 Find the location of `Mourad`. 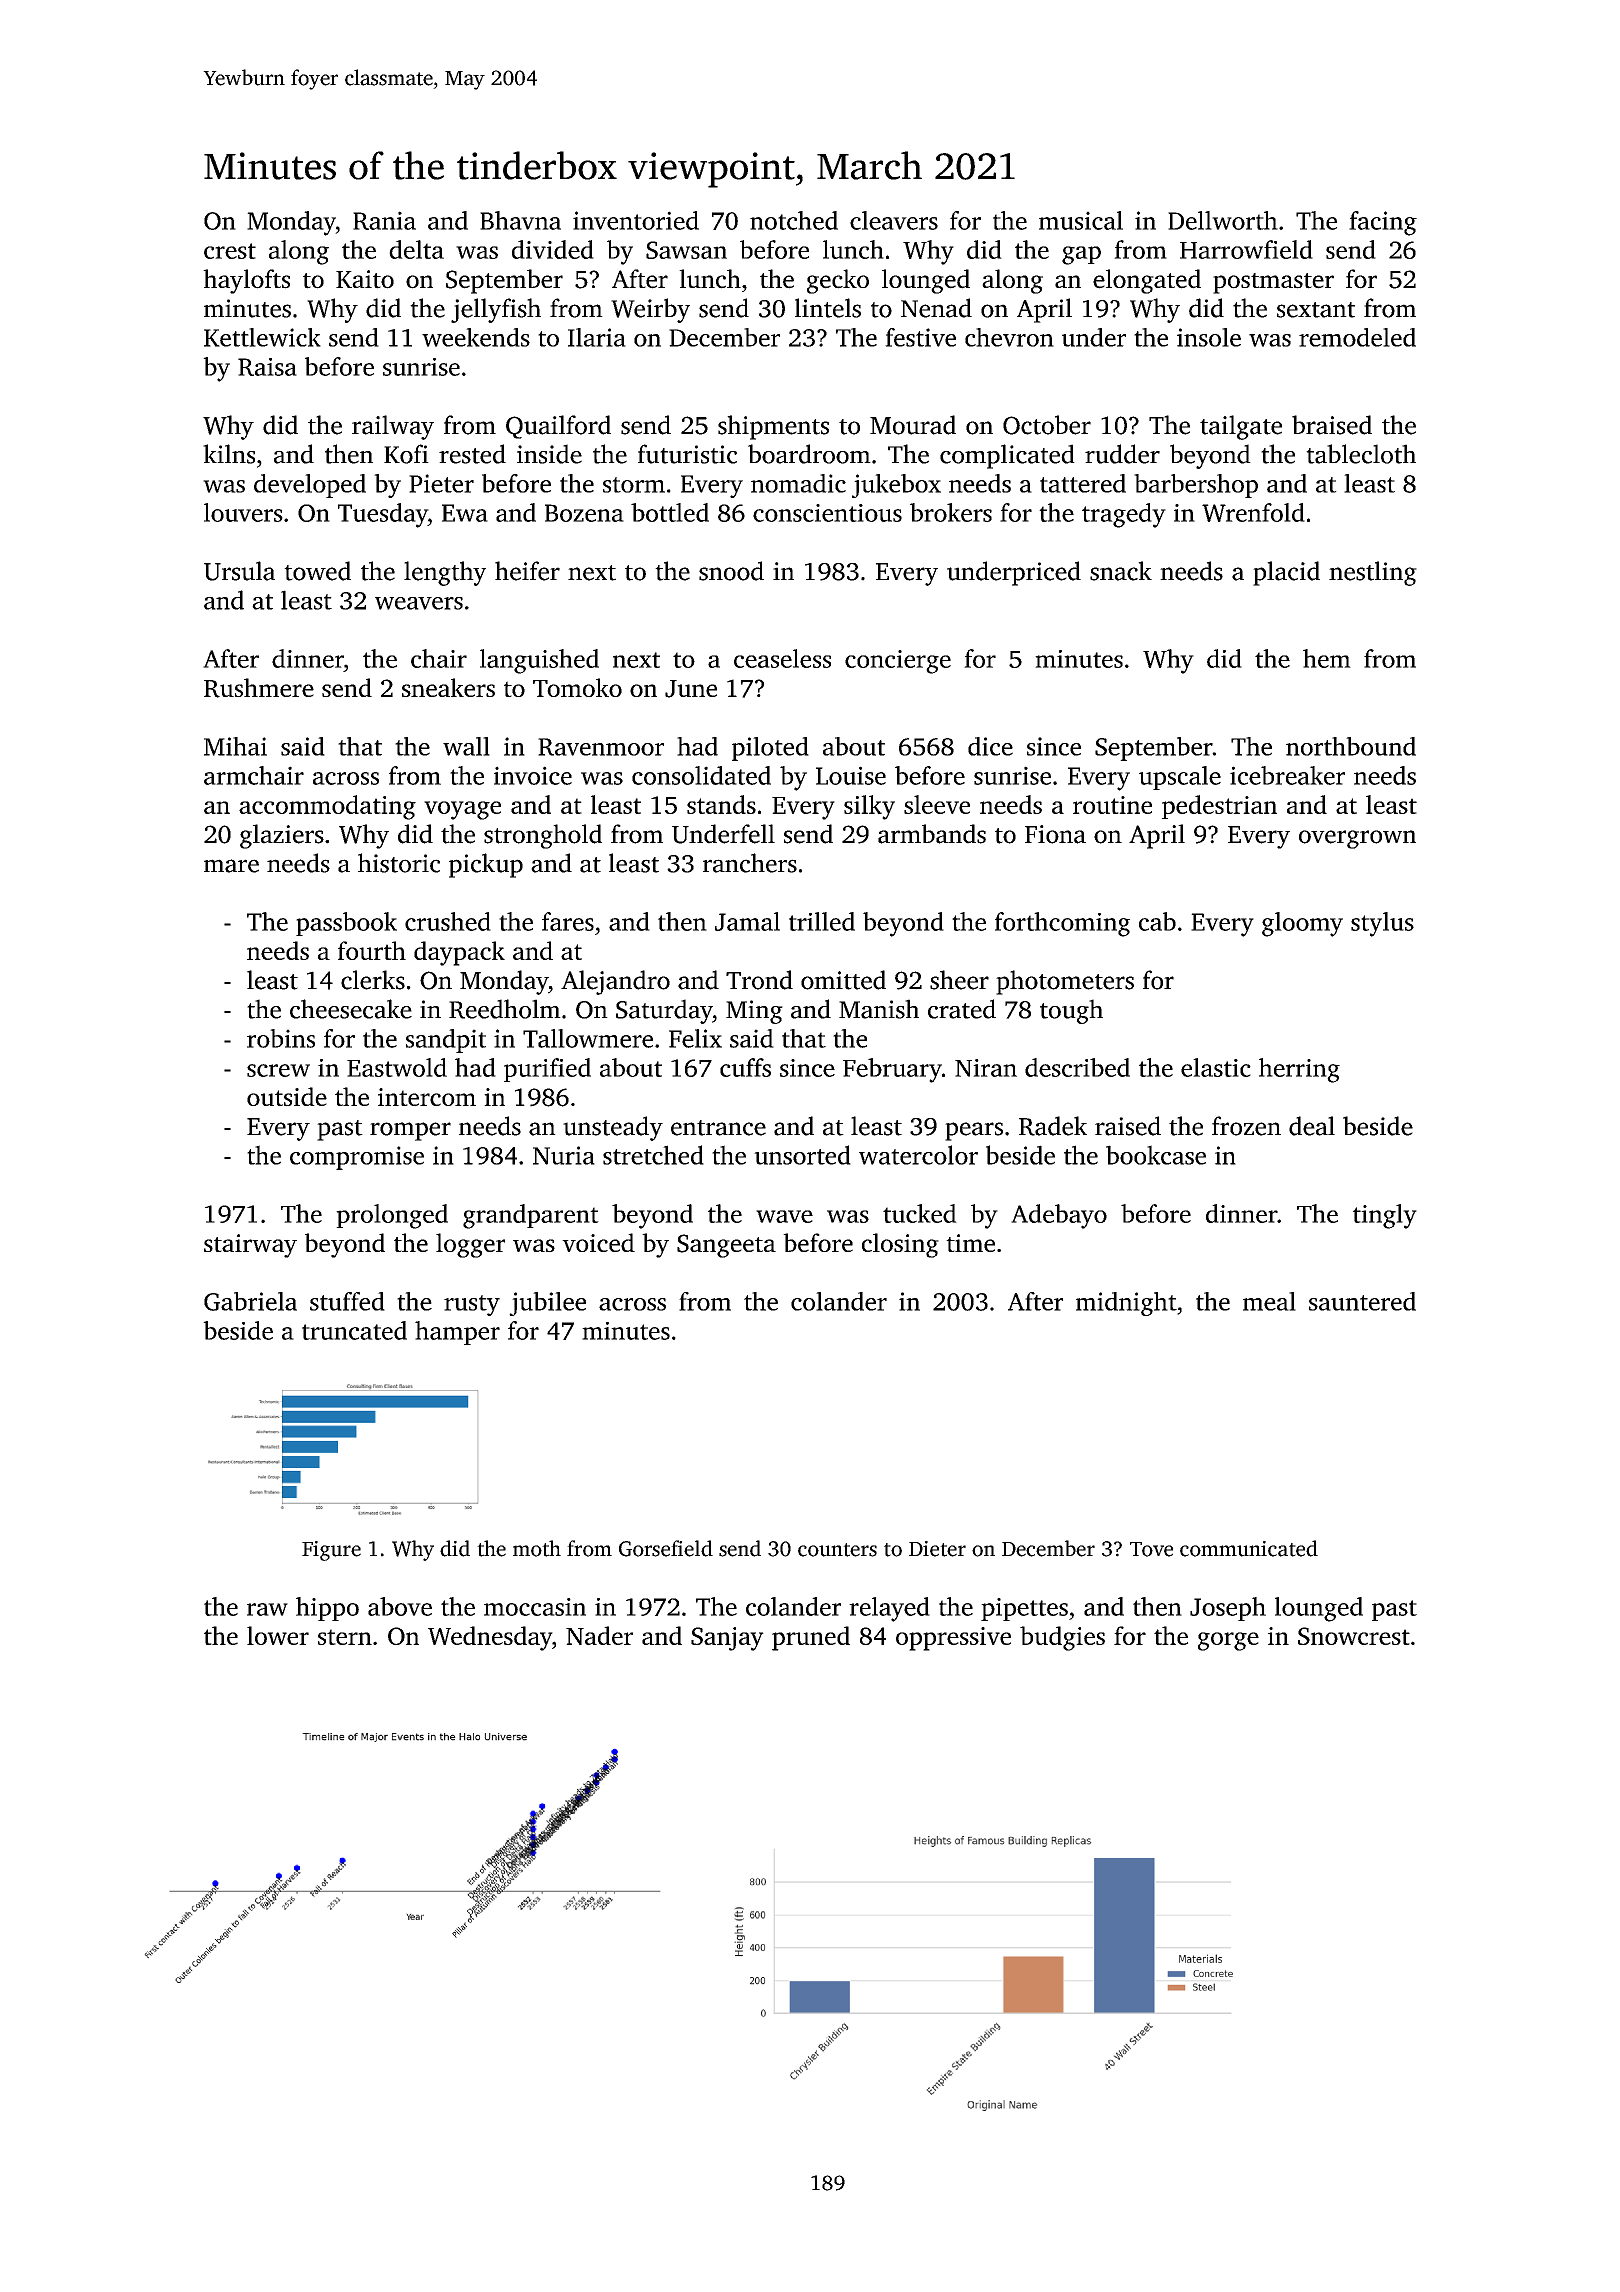

Mourad is located at coordinates (913, 425).
